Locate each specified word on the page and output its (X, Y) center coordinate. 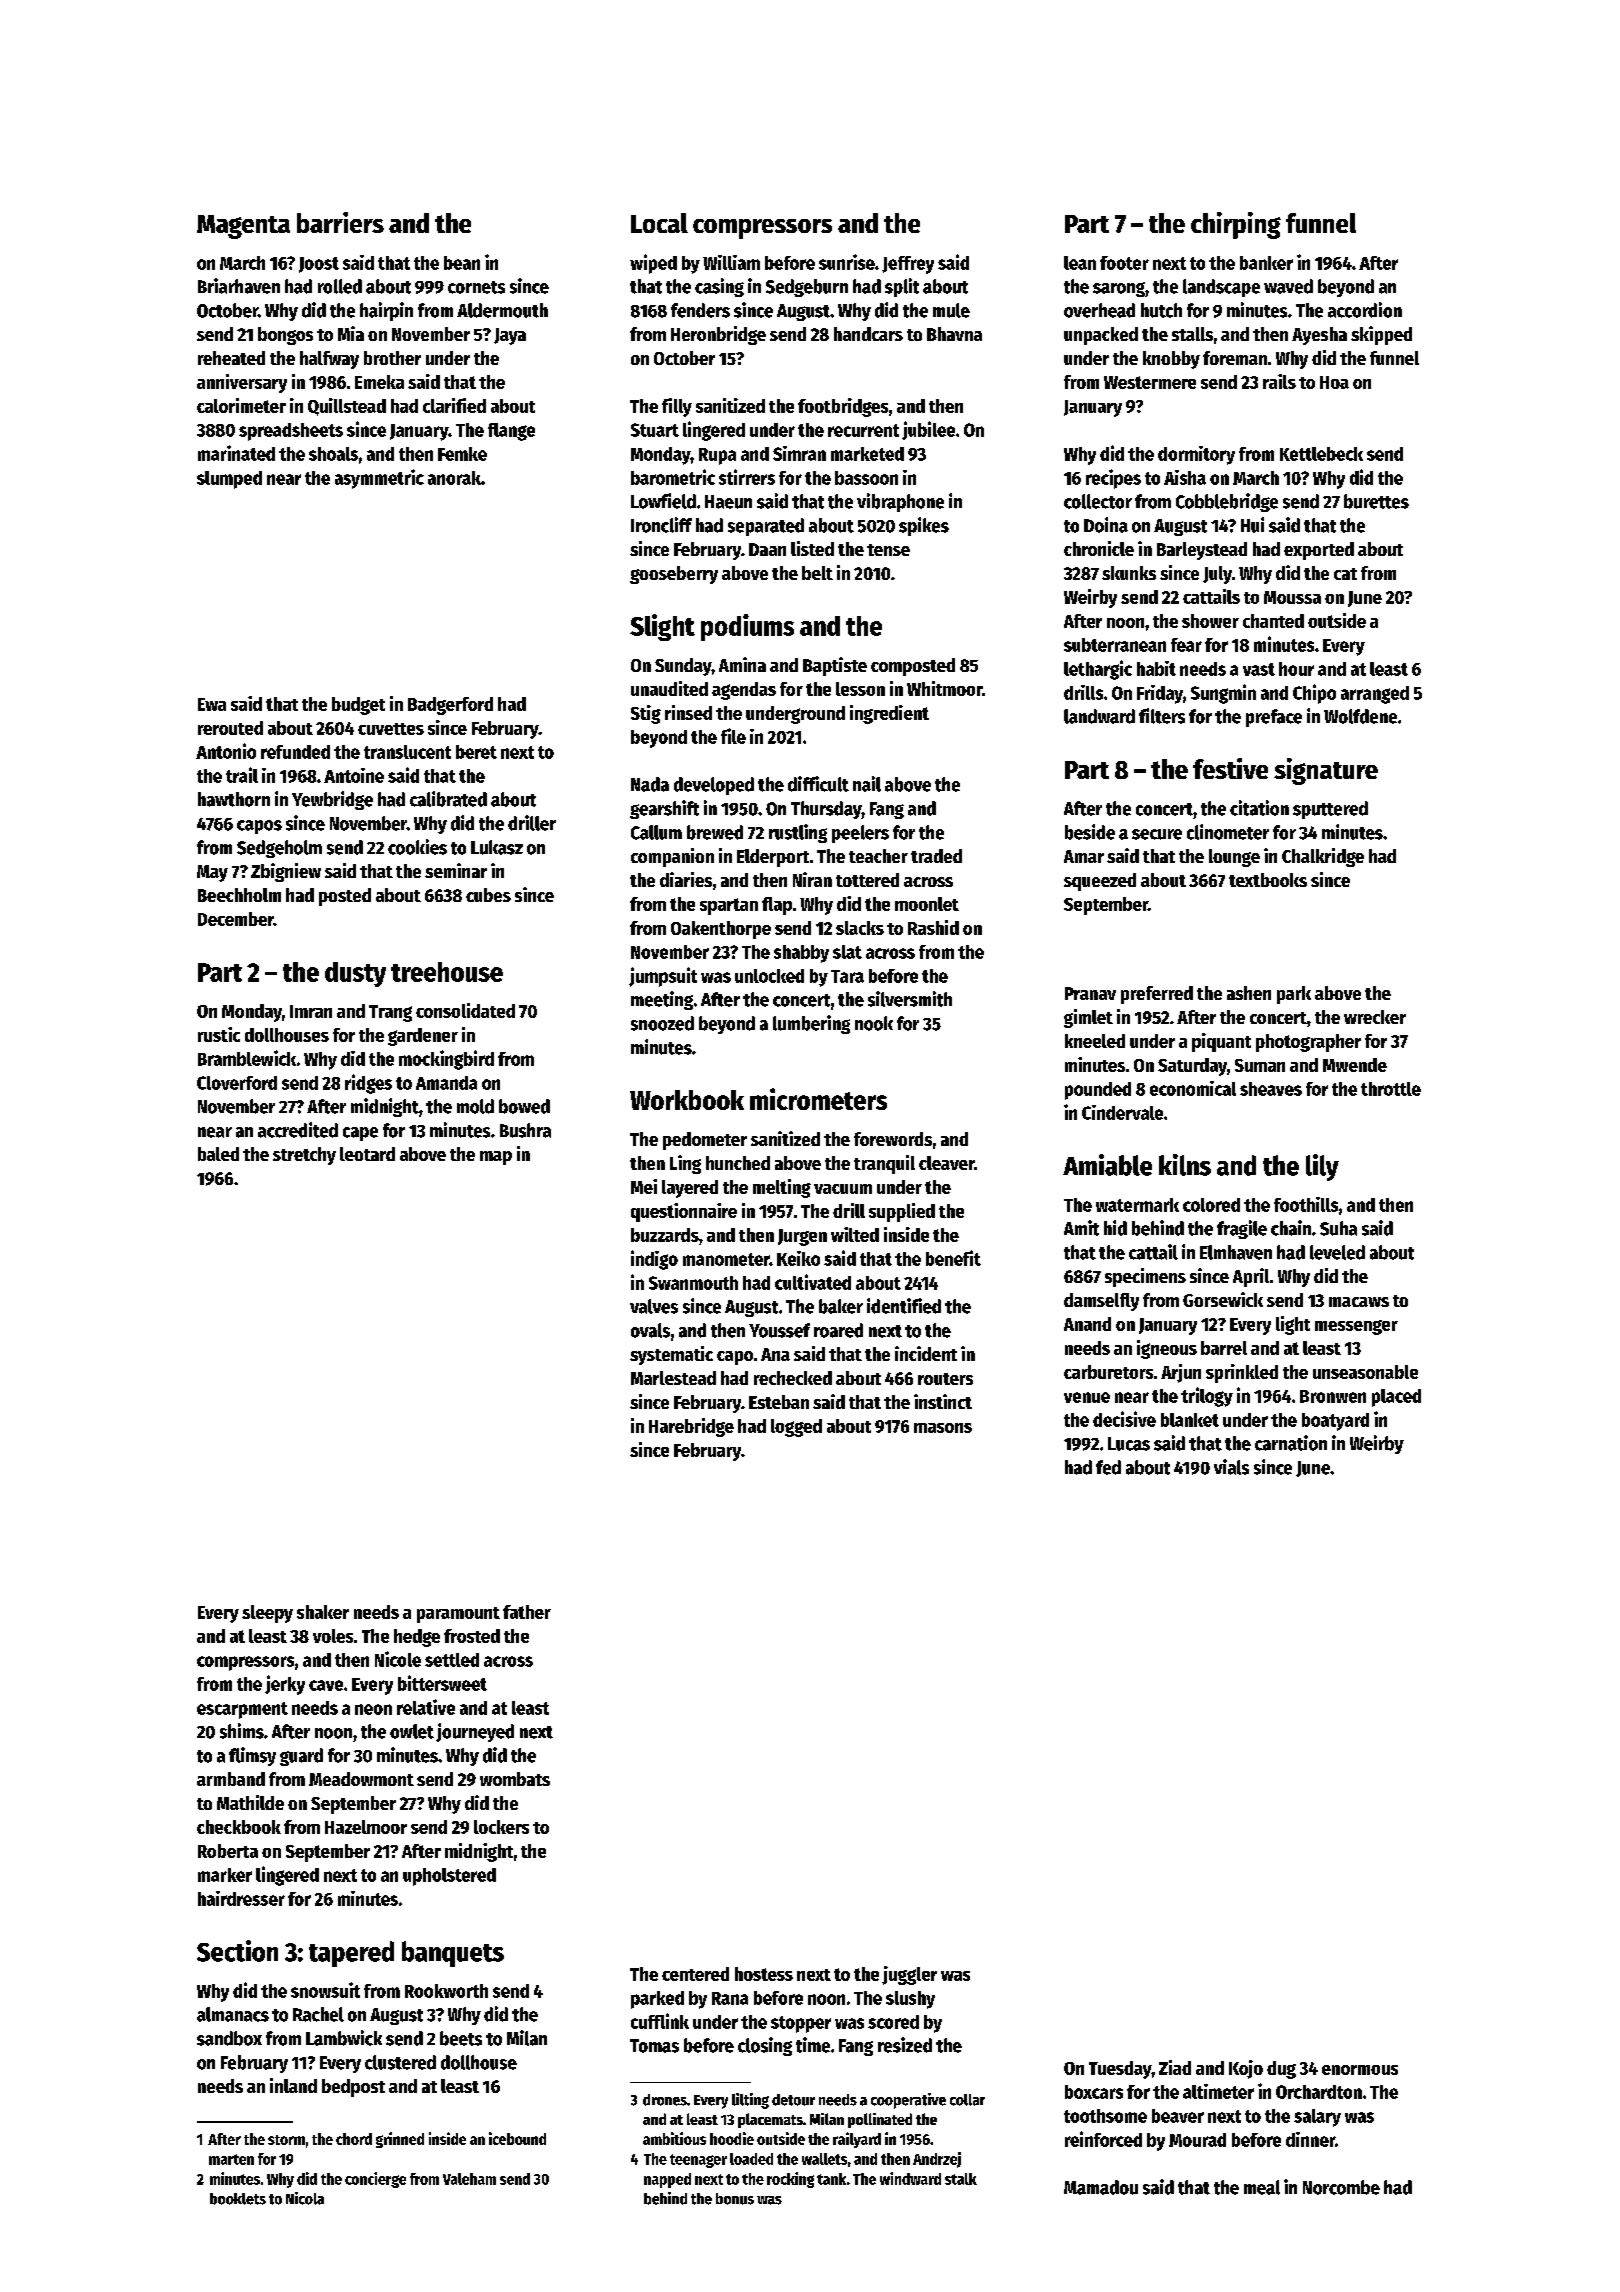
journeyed (475, 1732)
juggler (909, 1975)
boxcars (1094, 2092)
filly (677, 407)
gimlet (1088, 1018)
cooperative (908, 2101)
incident (926, 1353)
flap (777, 906)
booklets (238, 2199)
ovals (650, 1330)
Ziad (1175, 2067)
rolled (340, 286)
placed (1396, 1398)
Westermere (1150, 382)
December (236, 919)
